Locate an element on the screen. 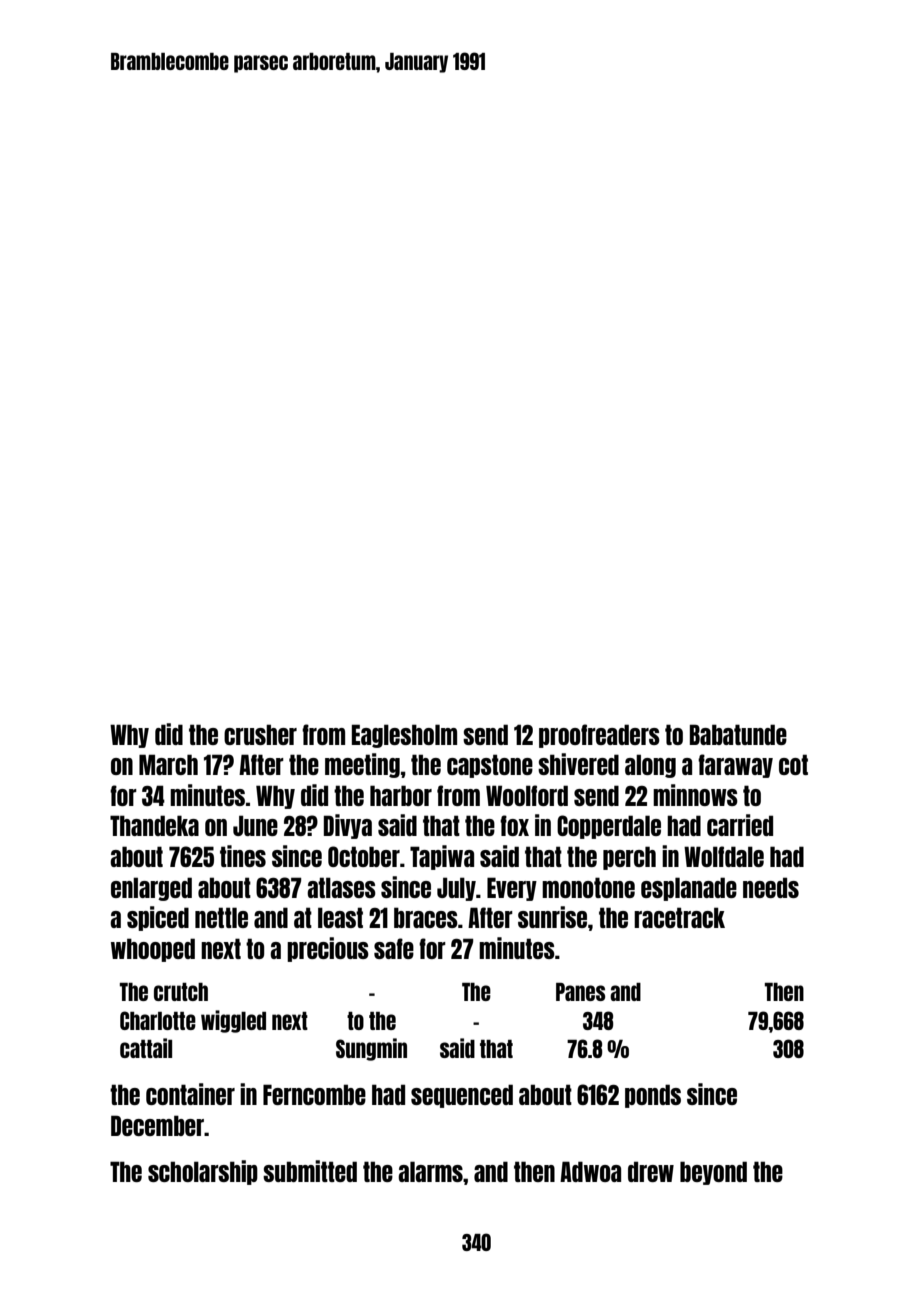  Copperdale is located at coordinates (609, 827).
